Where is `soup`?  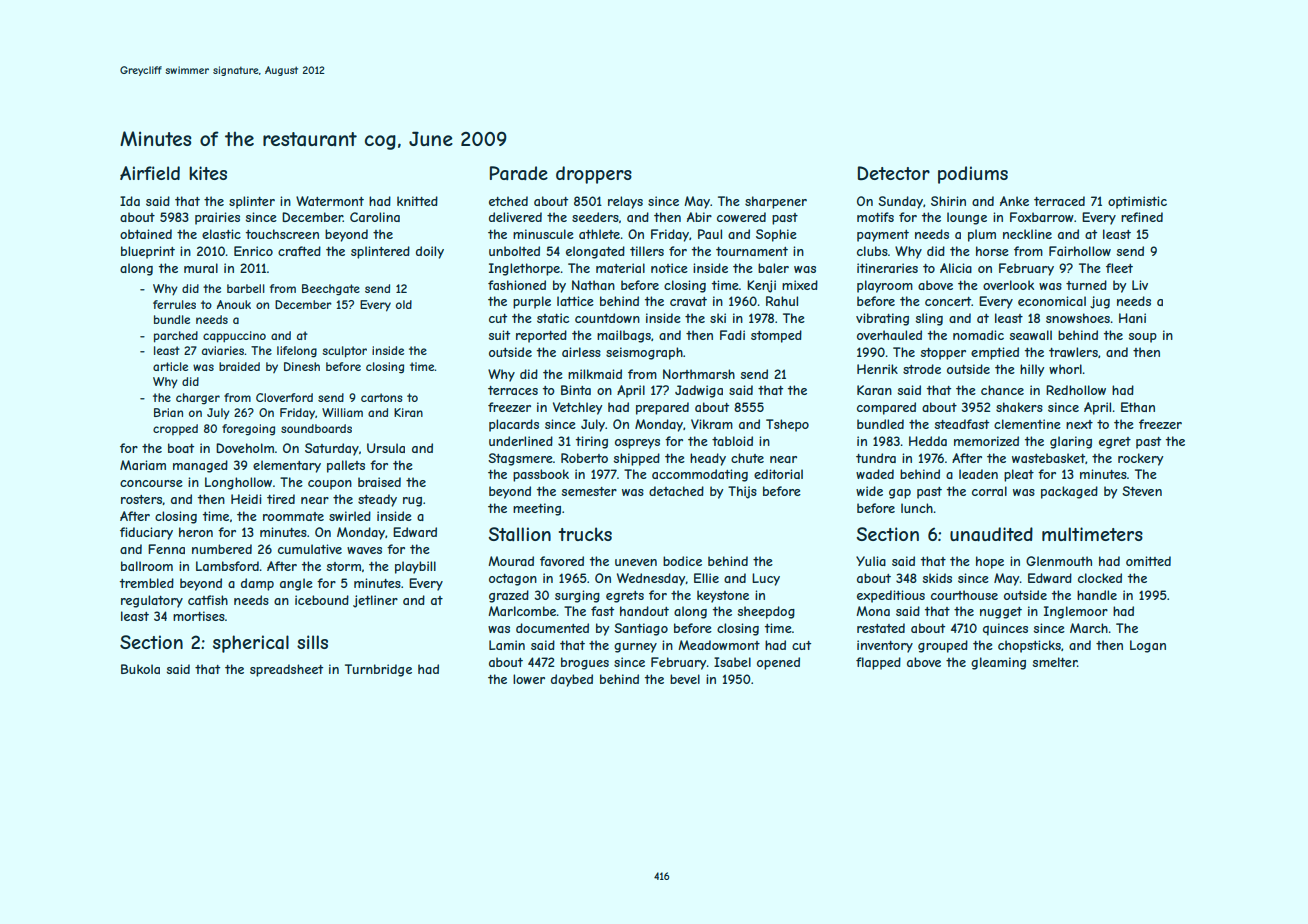 soup is located at coordinates (1143, 338).
